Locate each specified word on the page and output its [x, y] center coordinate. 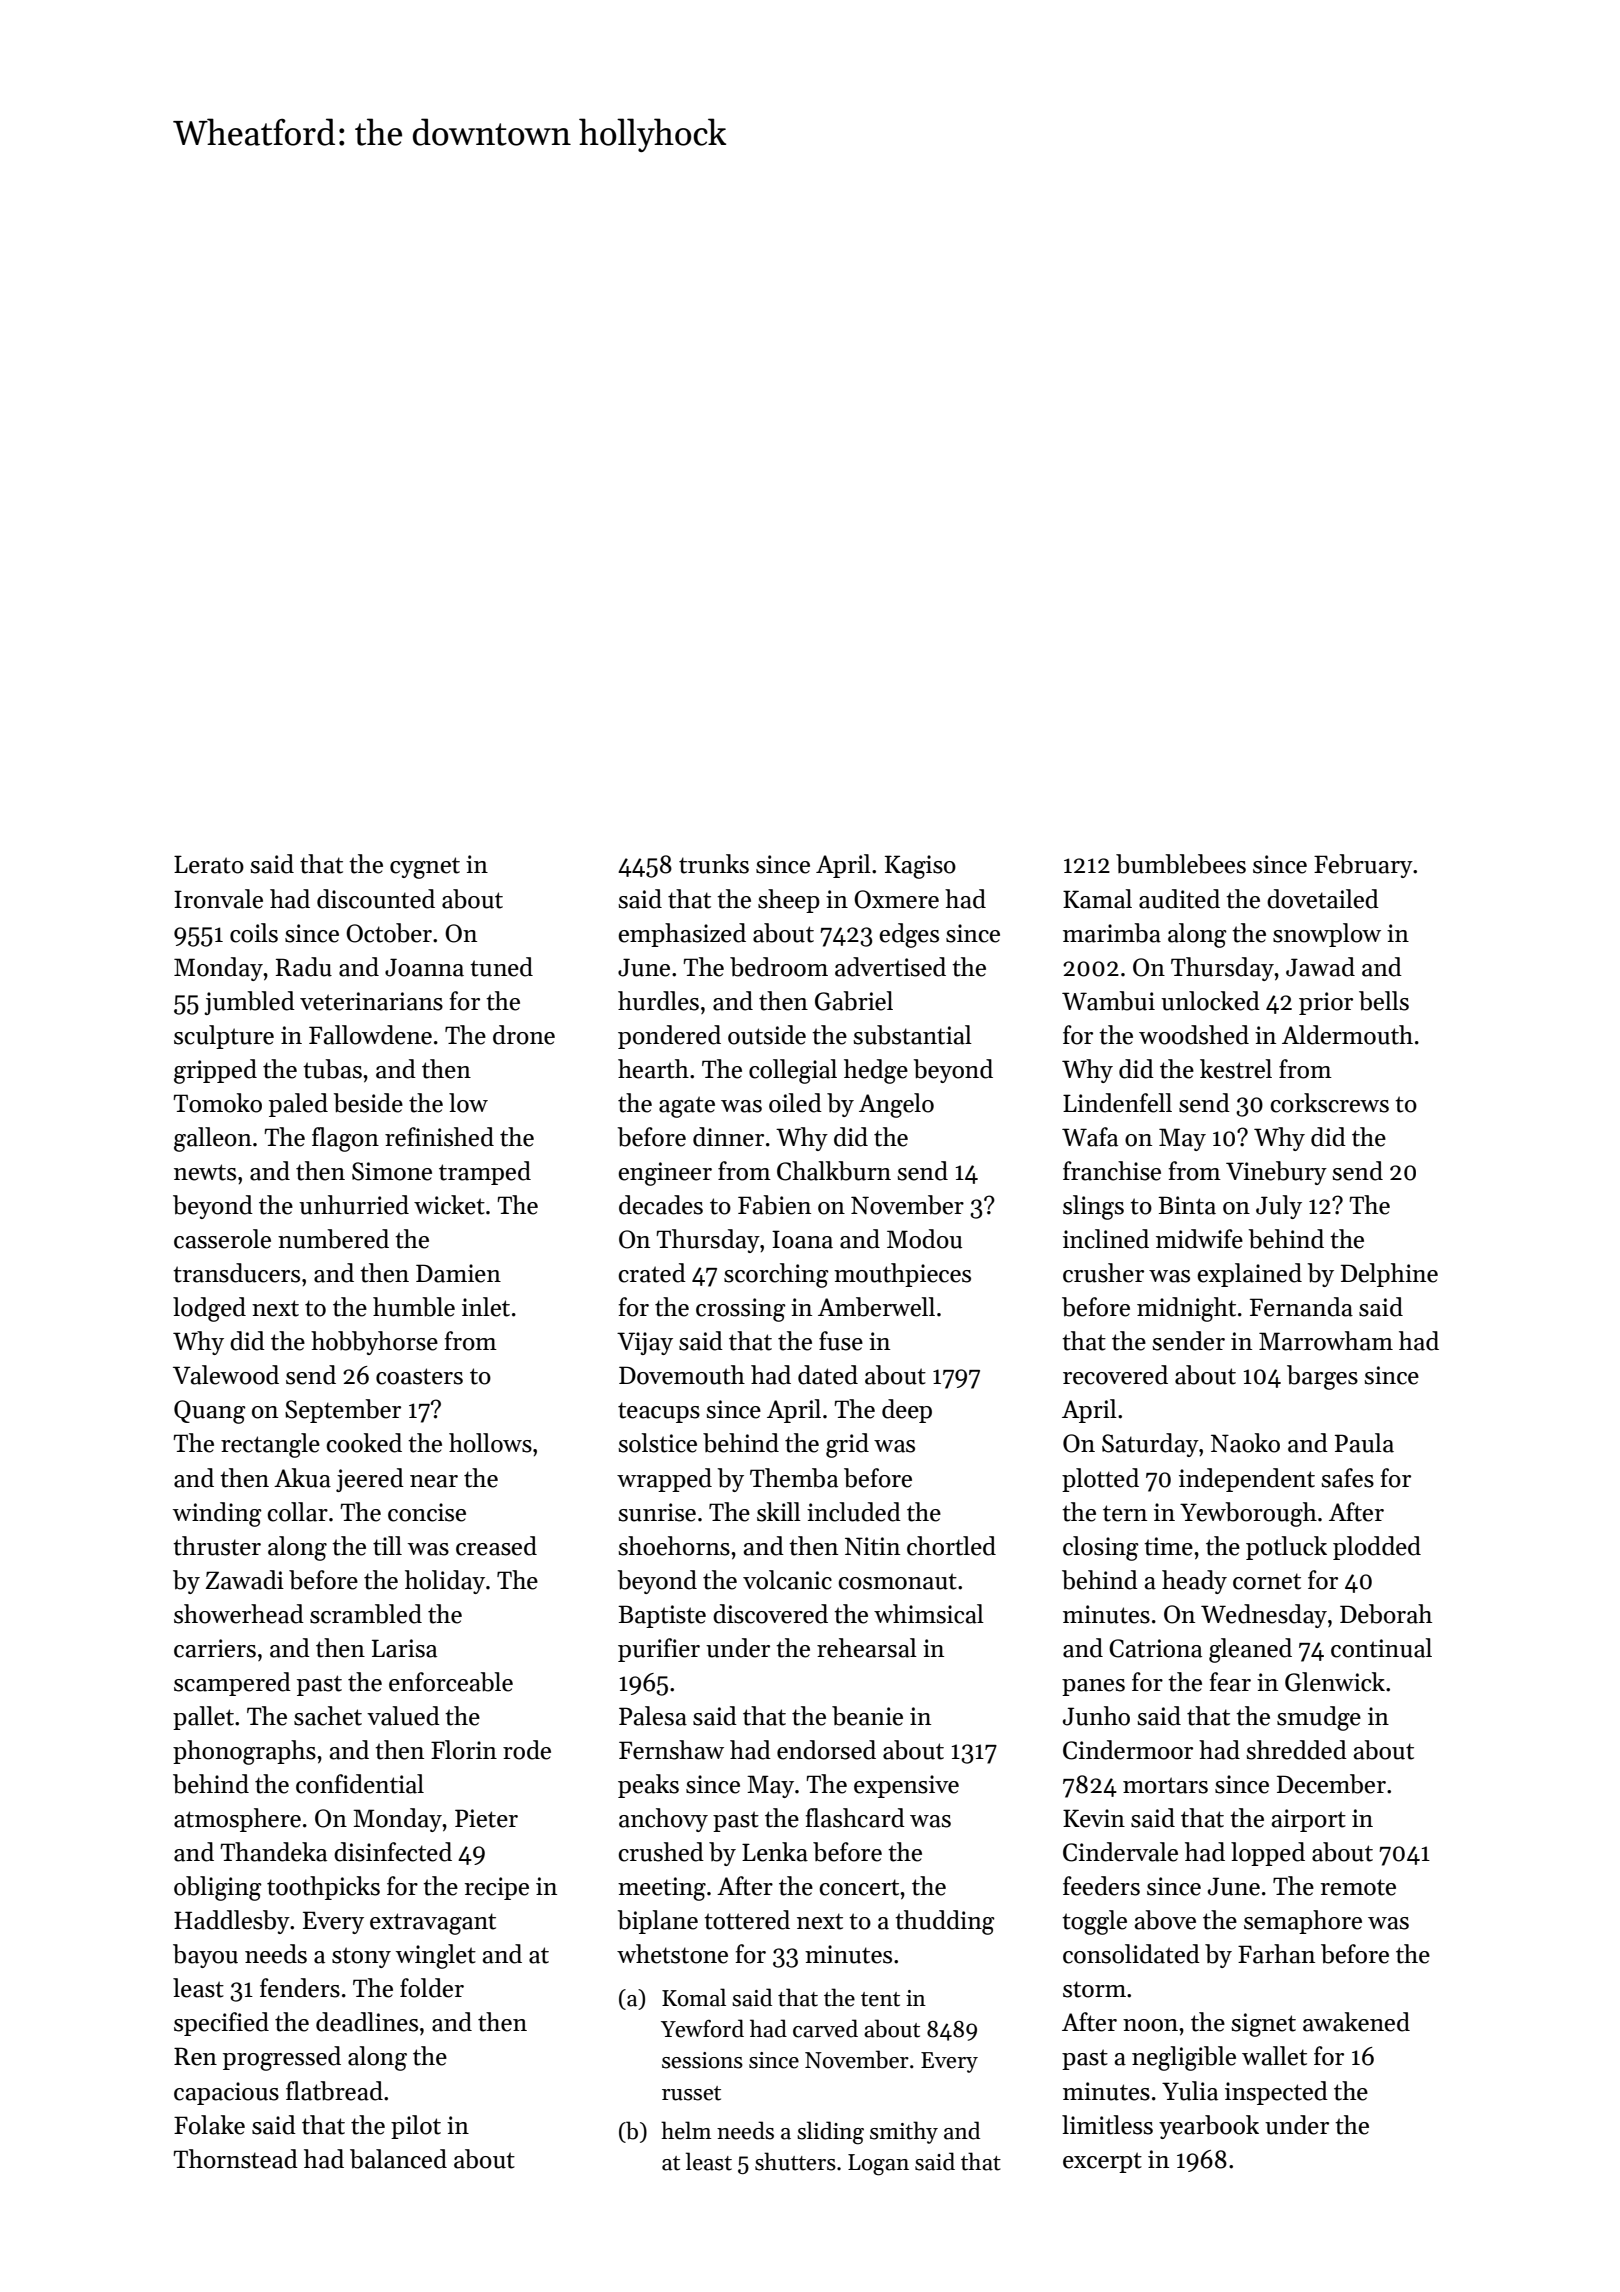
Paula [1364, 1443]
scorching [776, 1275]
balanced [398, 2159]
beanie [867, 1716]
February [1363, 866]
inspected [1276, 2093]
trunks [714, 864]
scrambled [366, 1614]
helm [686, 2130]
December [1331, 1784]
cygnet [425, 868]
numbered [333, 1239]
